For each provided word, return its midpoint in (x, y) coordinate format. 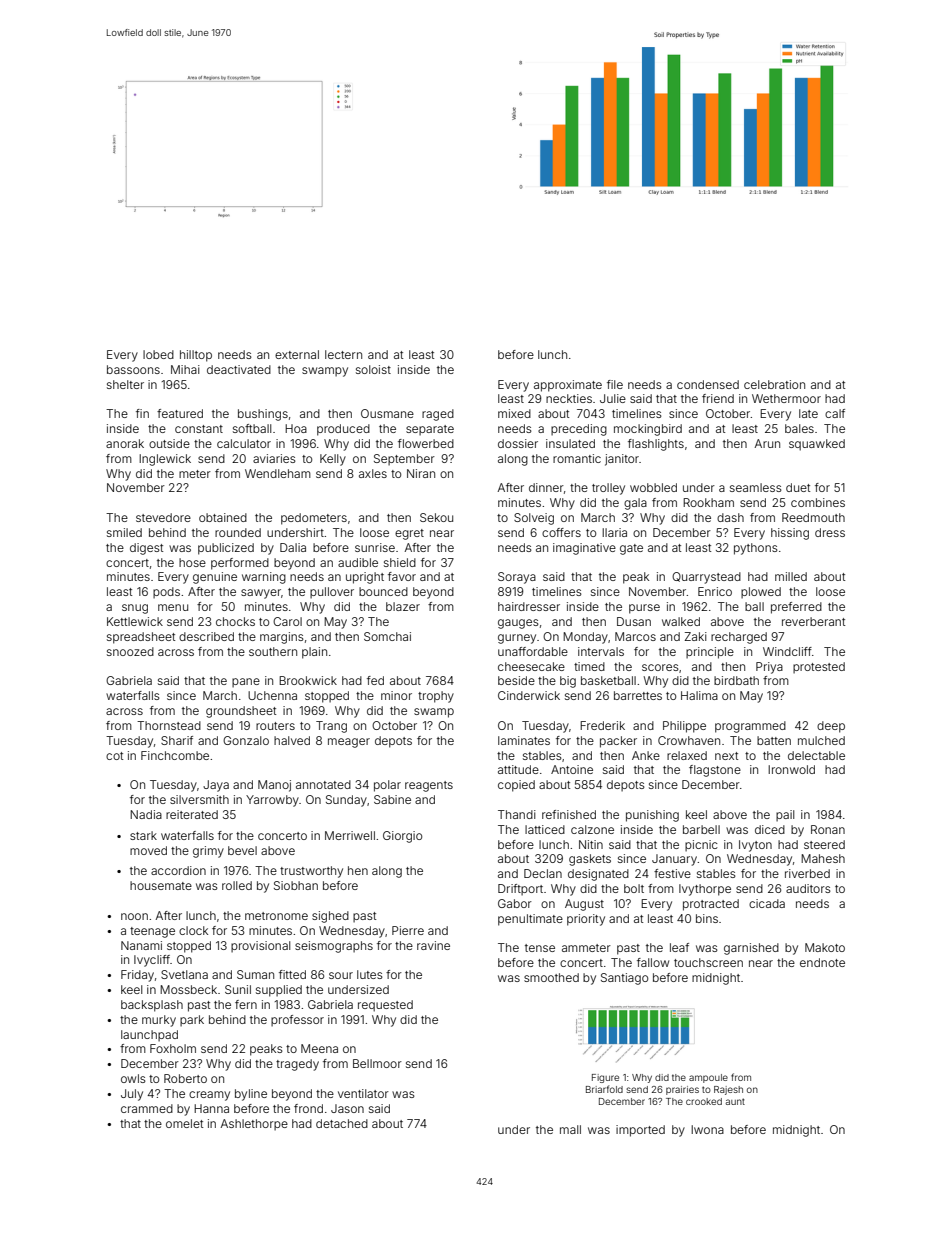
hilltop (196, 356)
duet (798, 487)
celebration (774, 384)
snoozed (130, 651)
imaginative (584, 549)
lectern (343, 354)
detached (342, 1123)
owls (133, 1078)
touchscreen (708, 962)
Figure (605, 1078)
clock (193, 930)
